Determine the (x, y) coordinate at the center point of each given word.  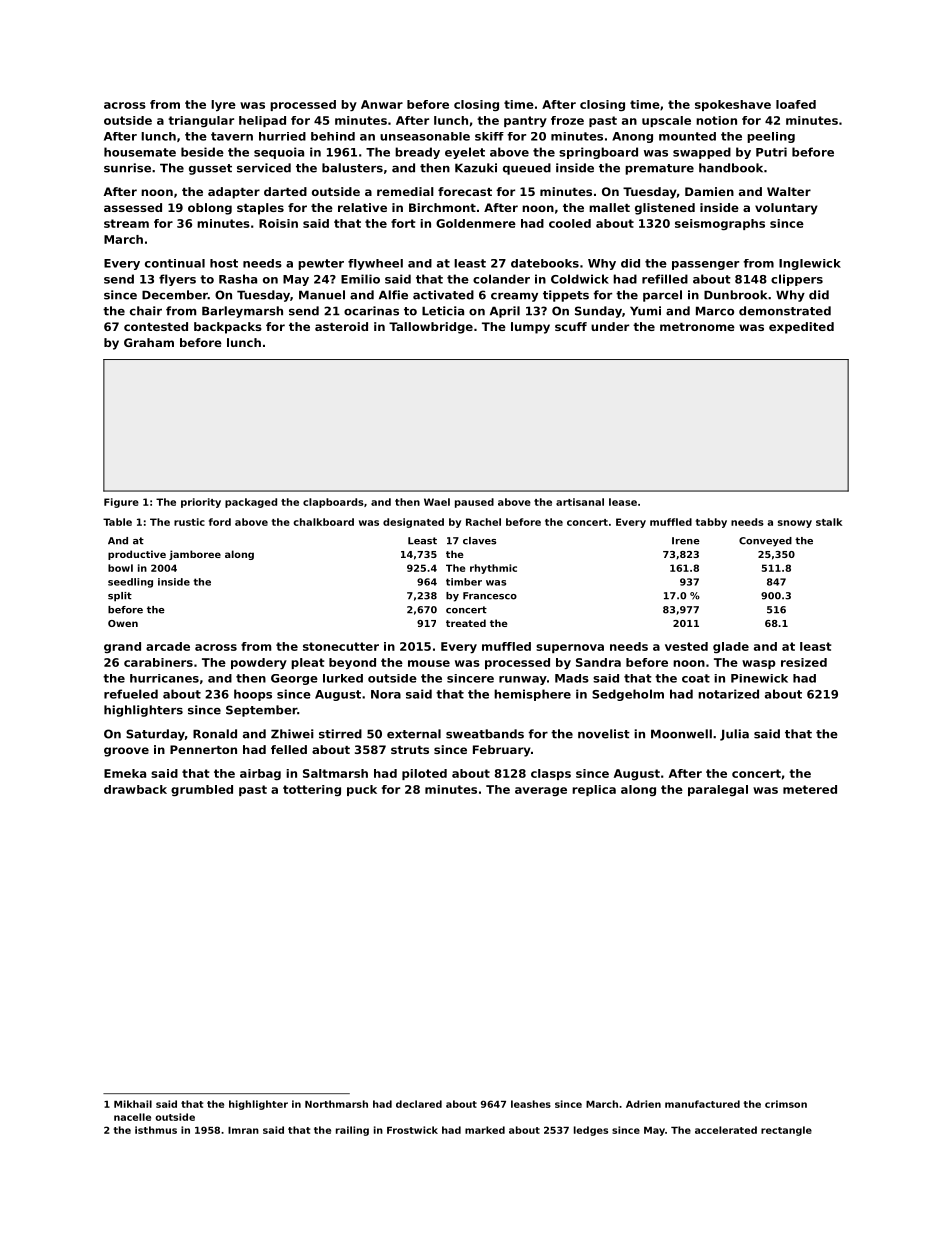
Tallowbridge (431, 328)
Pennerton (203, 749)
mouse (429, 663)
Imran (243, 1130)
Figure (121, 503)
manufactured (702, 1104)
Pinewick (759, 678)
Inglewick (810, 264)
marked (485, 1130)
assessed (133, 207)
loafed (796, 104)
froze (567, 120)
